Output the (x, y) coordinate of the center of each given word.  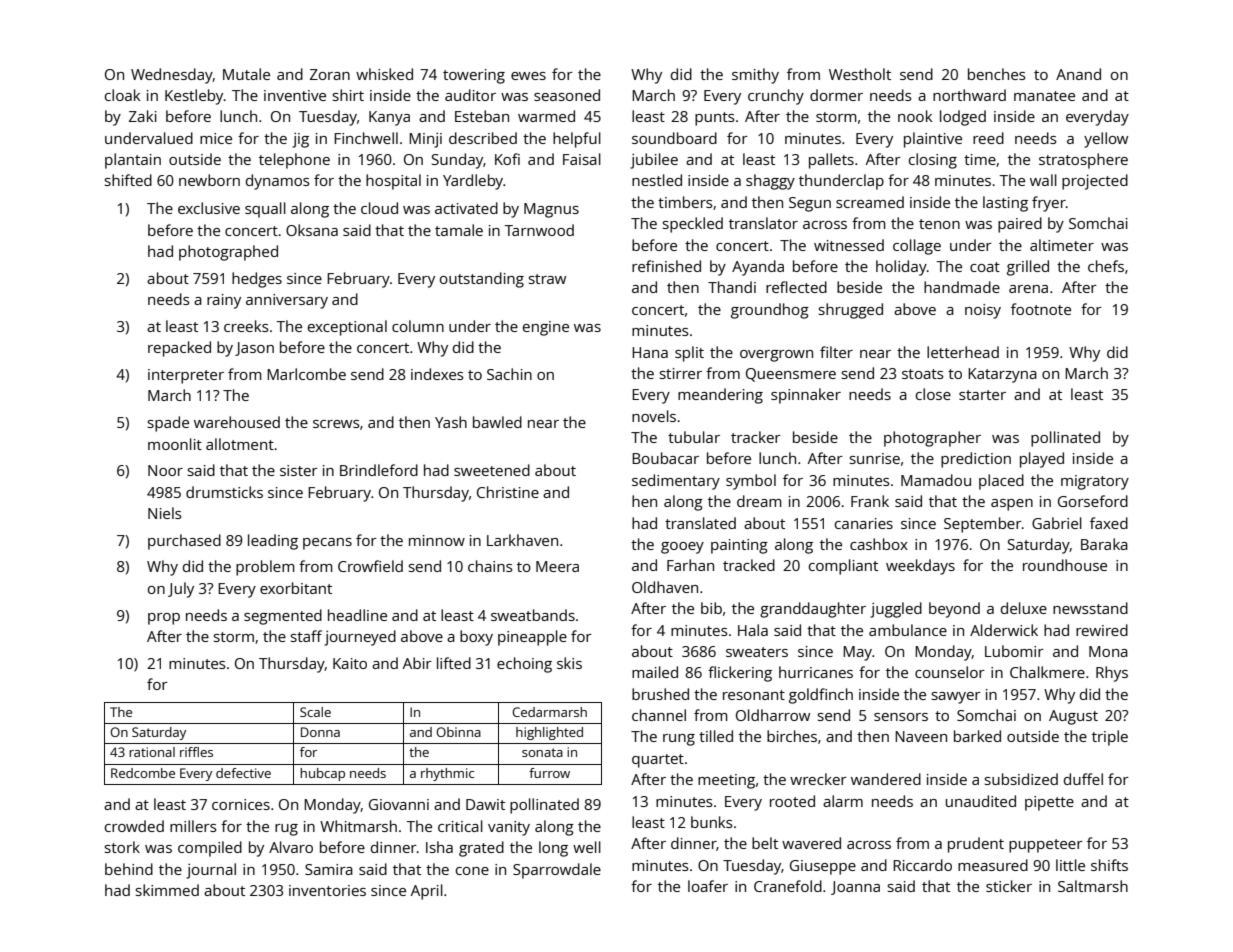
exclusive (209, 208)
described (483, 138)
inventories (327, 890)
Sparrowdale (557, 871)
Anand (1078, 74)
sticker (1009, 886)
